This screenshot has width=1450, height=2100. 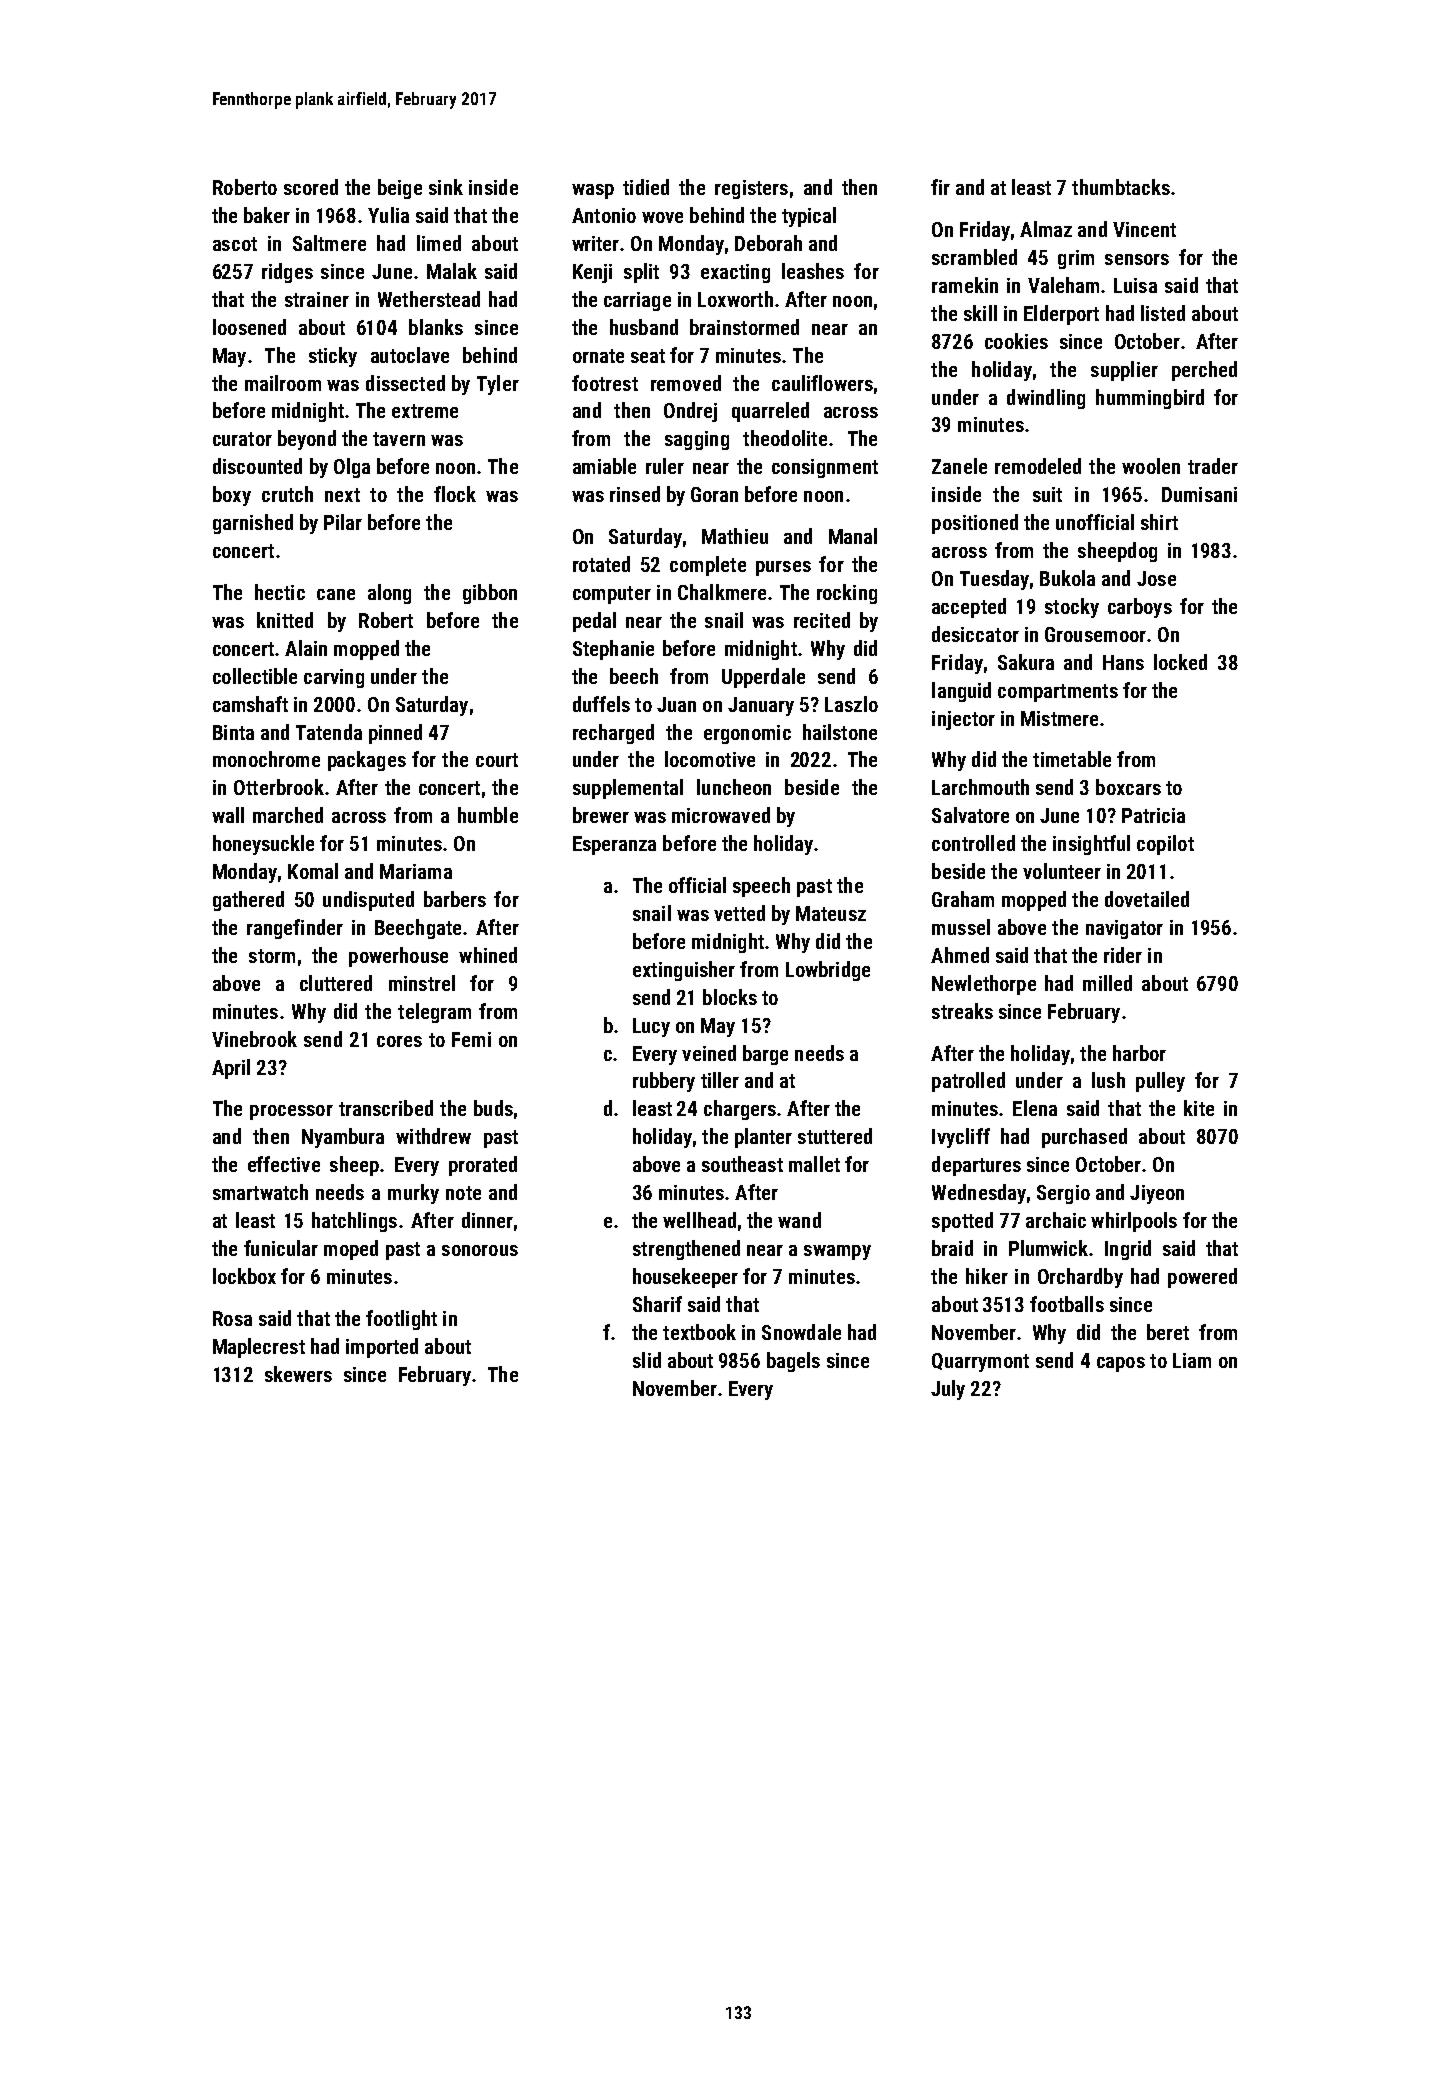 What do you see at coordinates (699, 1220) in the screenshot?
I see `wellhead` at bounding box center [699, 1220].
